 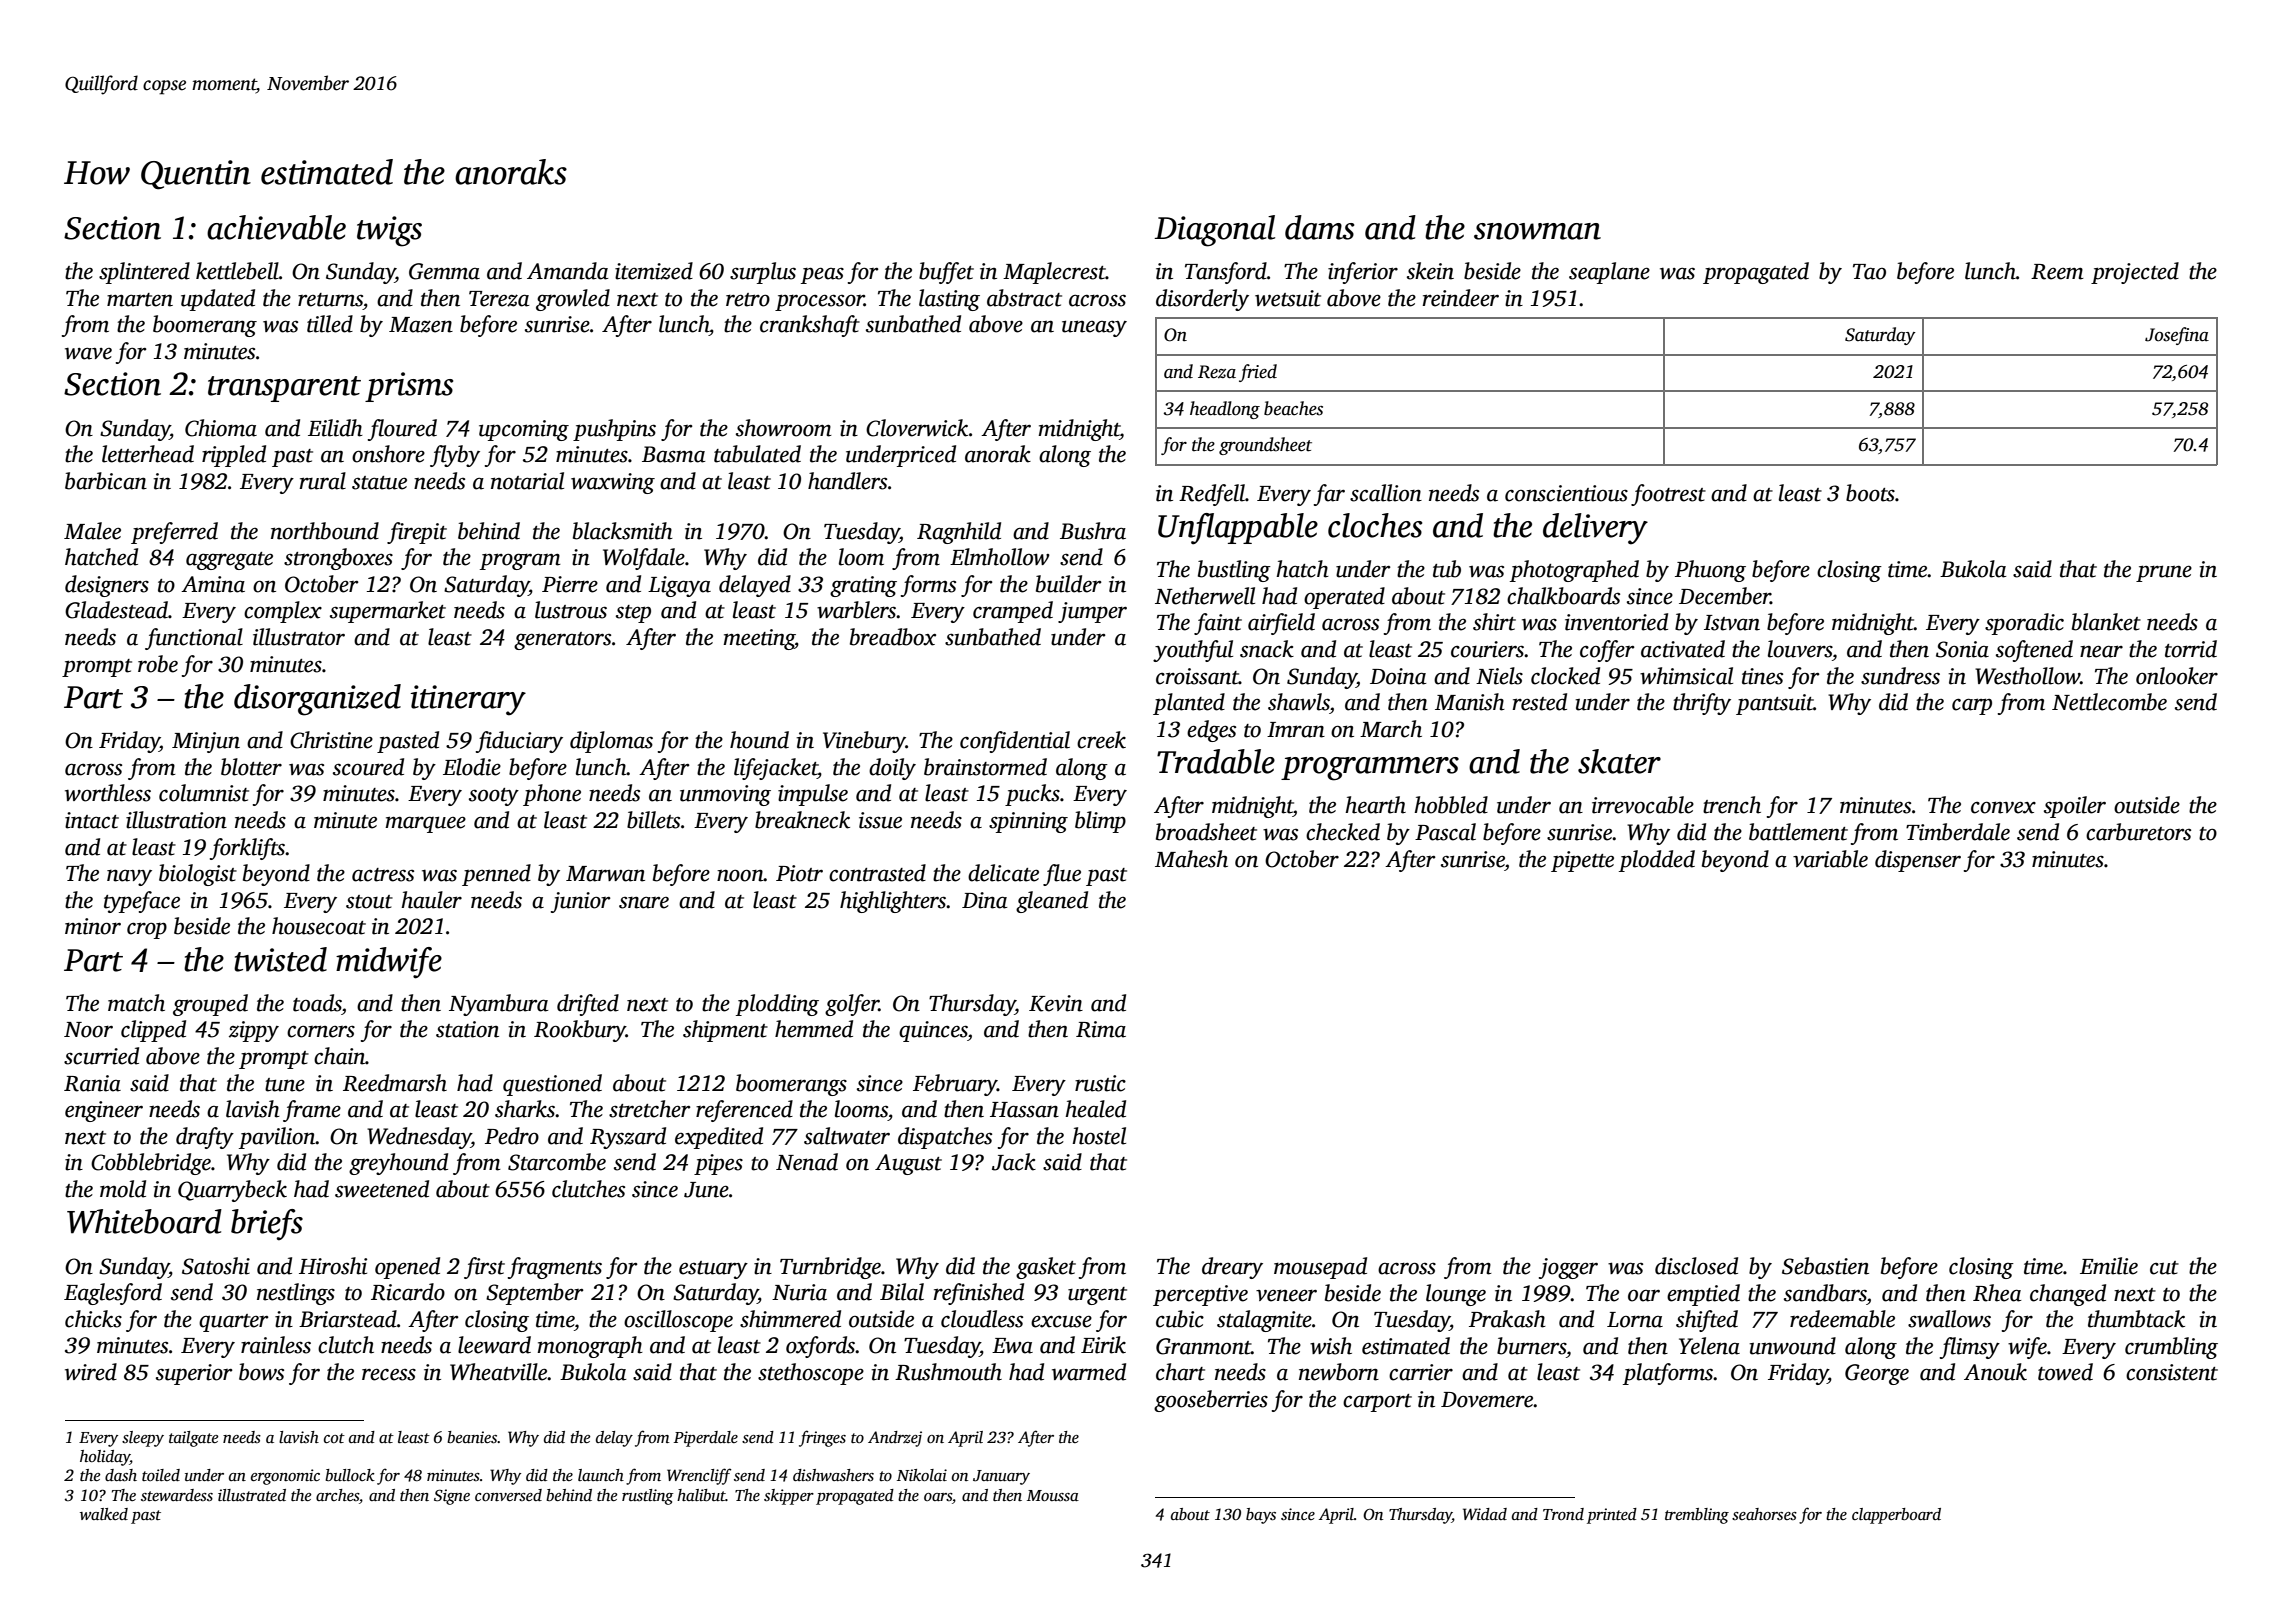 What do you see at coordinates (1537, 231) in the image?
I see `snowman` at bounding box center [1537, 231].
